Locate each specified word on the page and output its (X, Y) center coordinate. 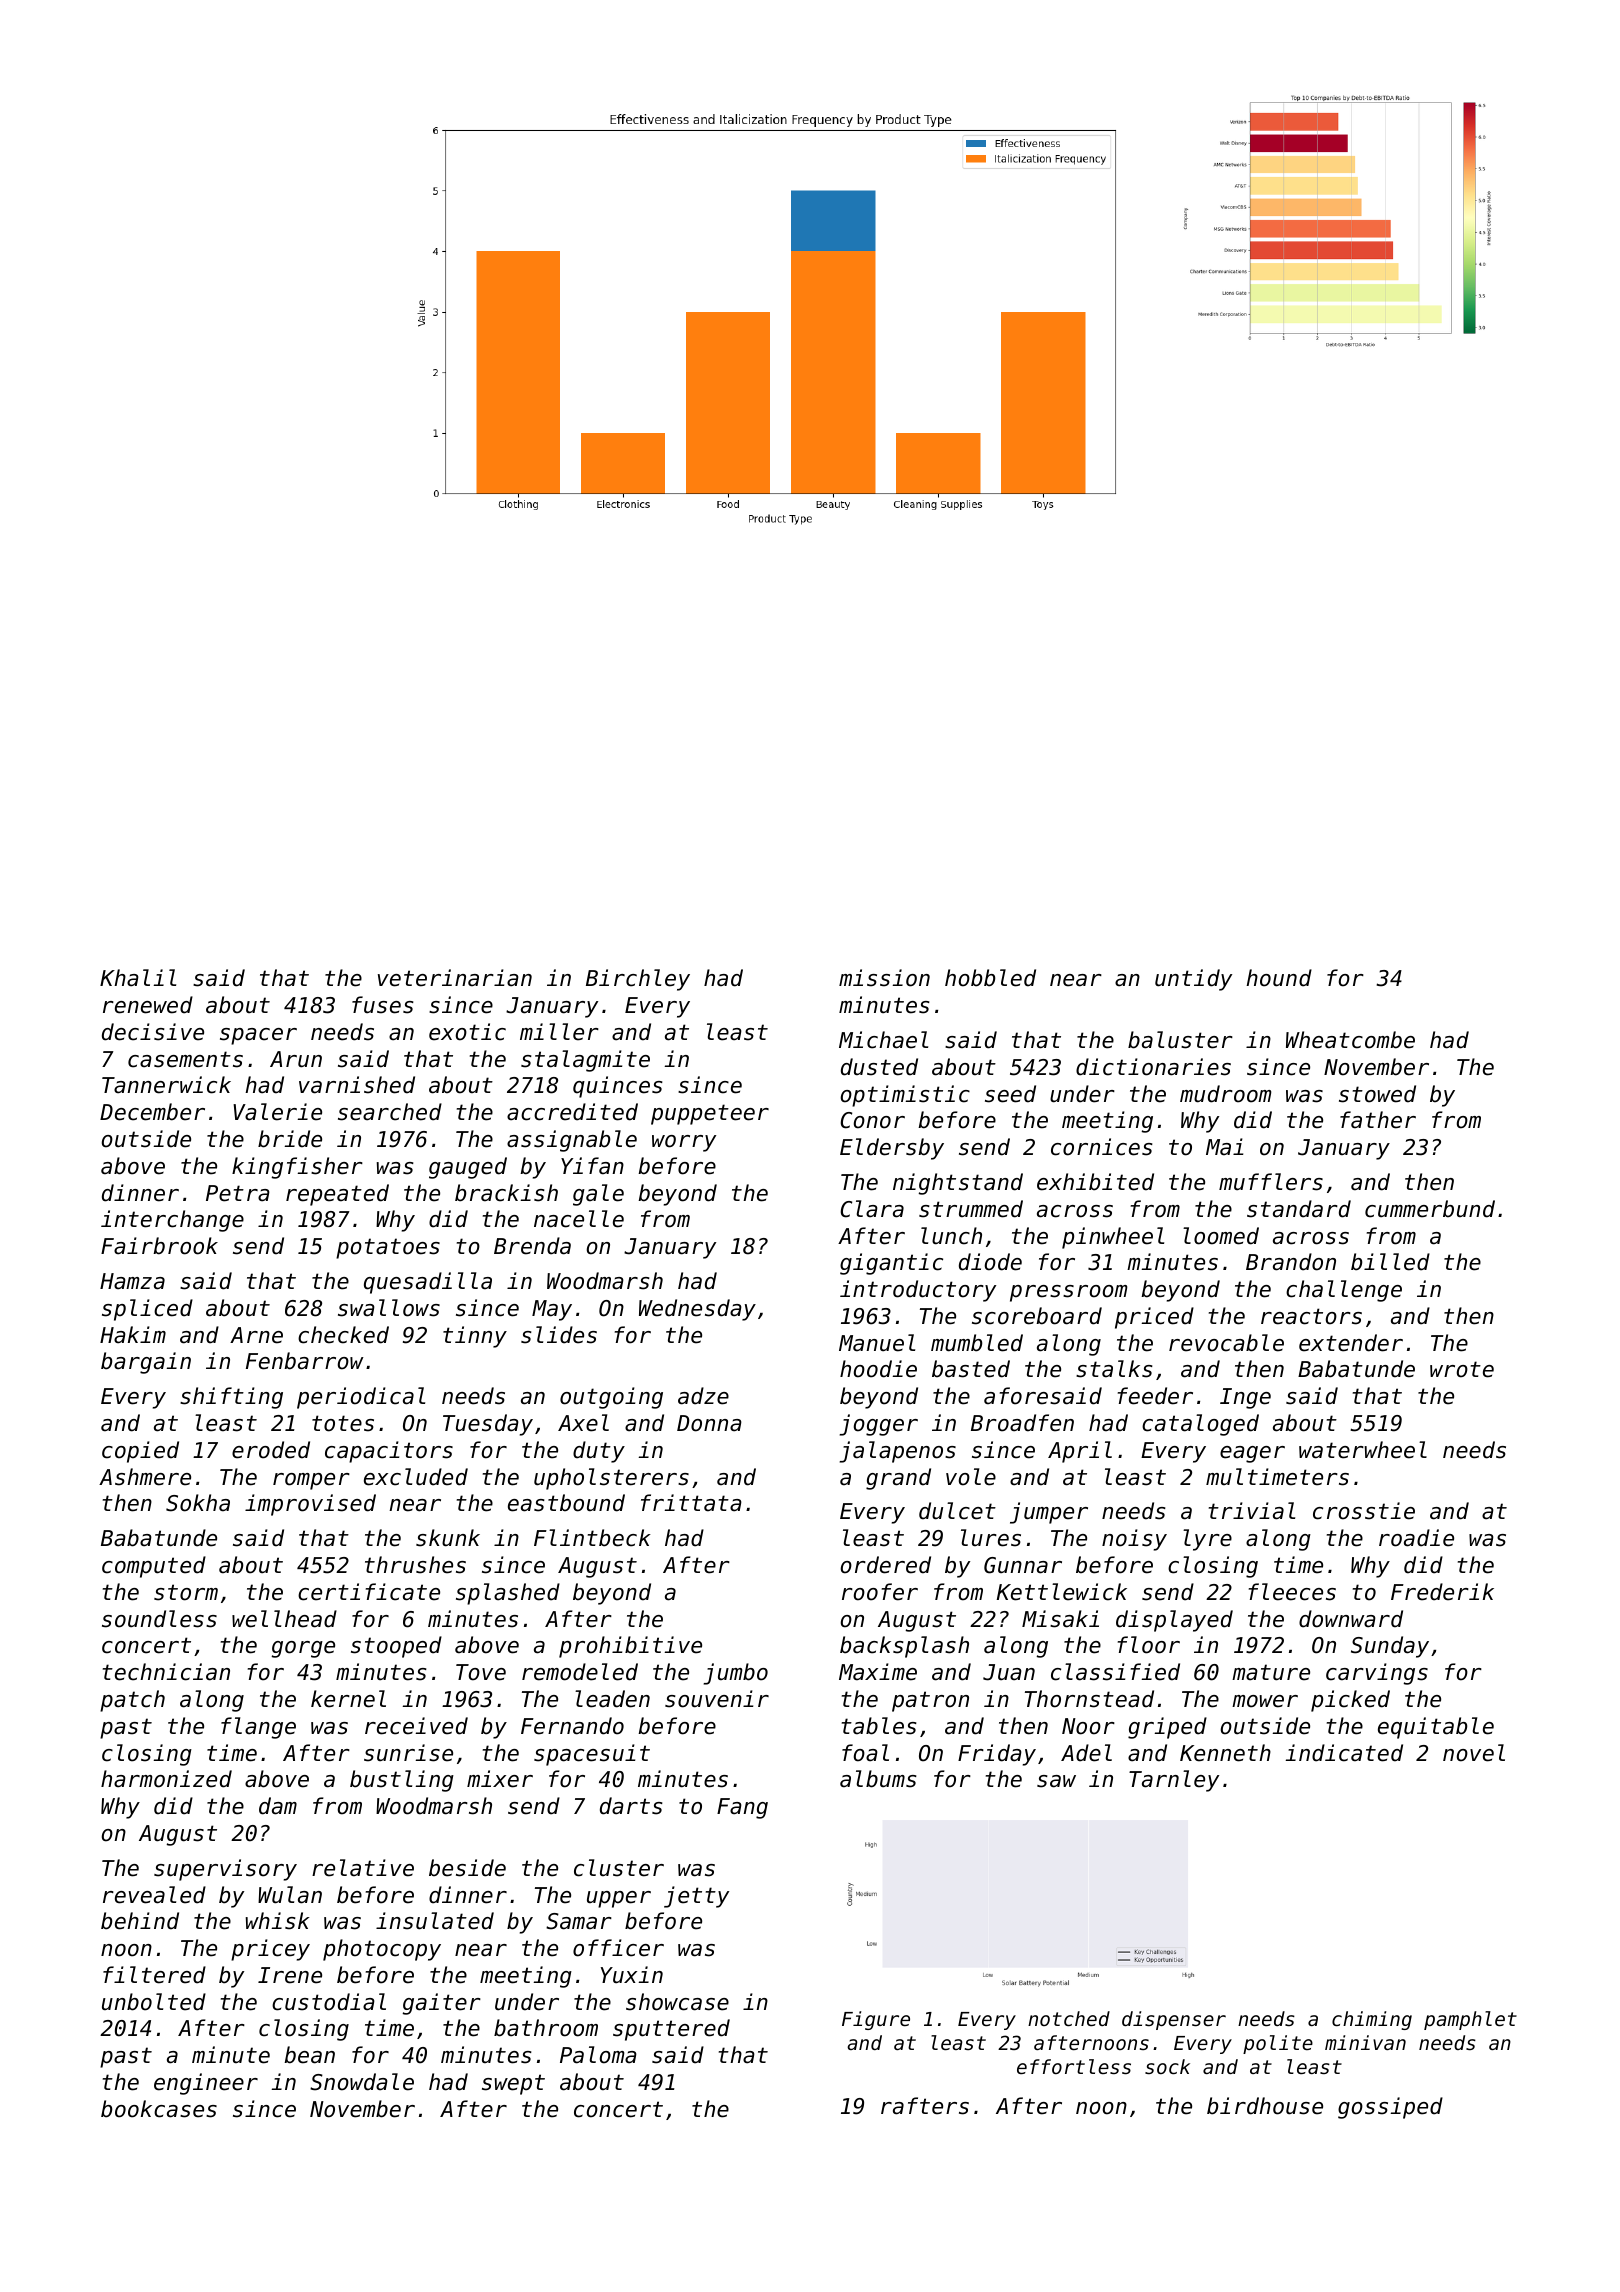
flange (258, 1728)
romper (311, 1481)
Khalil (138, 978)
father (1378, 1120)
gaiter (442, 2004)
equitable (1436, 1728)
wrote (1462, 1369)
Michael (883, 1040)
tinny (475, 1337)
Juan (1009, 1672)
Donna (709, 1423)
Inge (1245, 1398)
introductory (918, 1291)
